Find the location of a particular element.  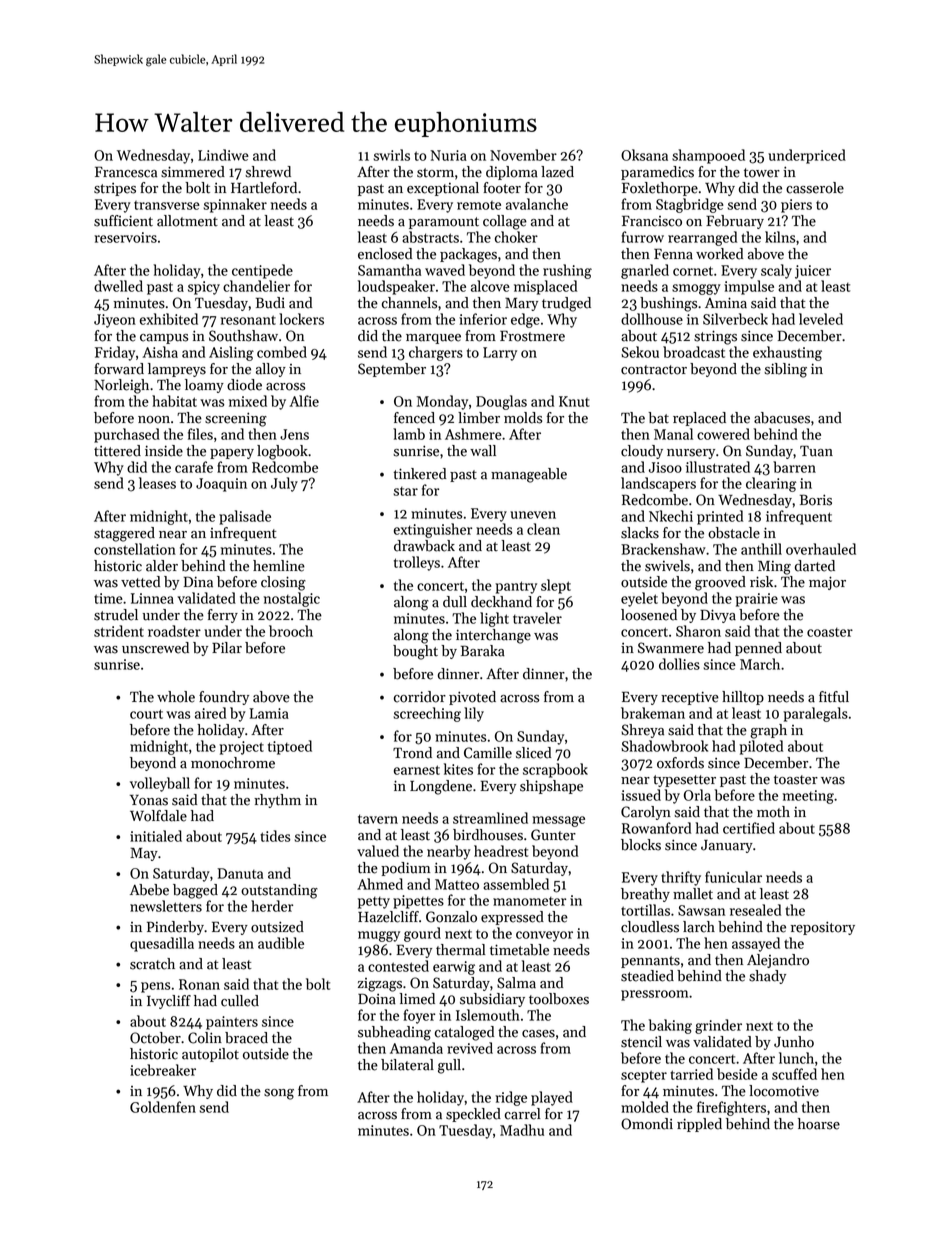

molds is located at coordinates (523, 418).
